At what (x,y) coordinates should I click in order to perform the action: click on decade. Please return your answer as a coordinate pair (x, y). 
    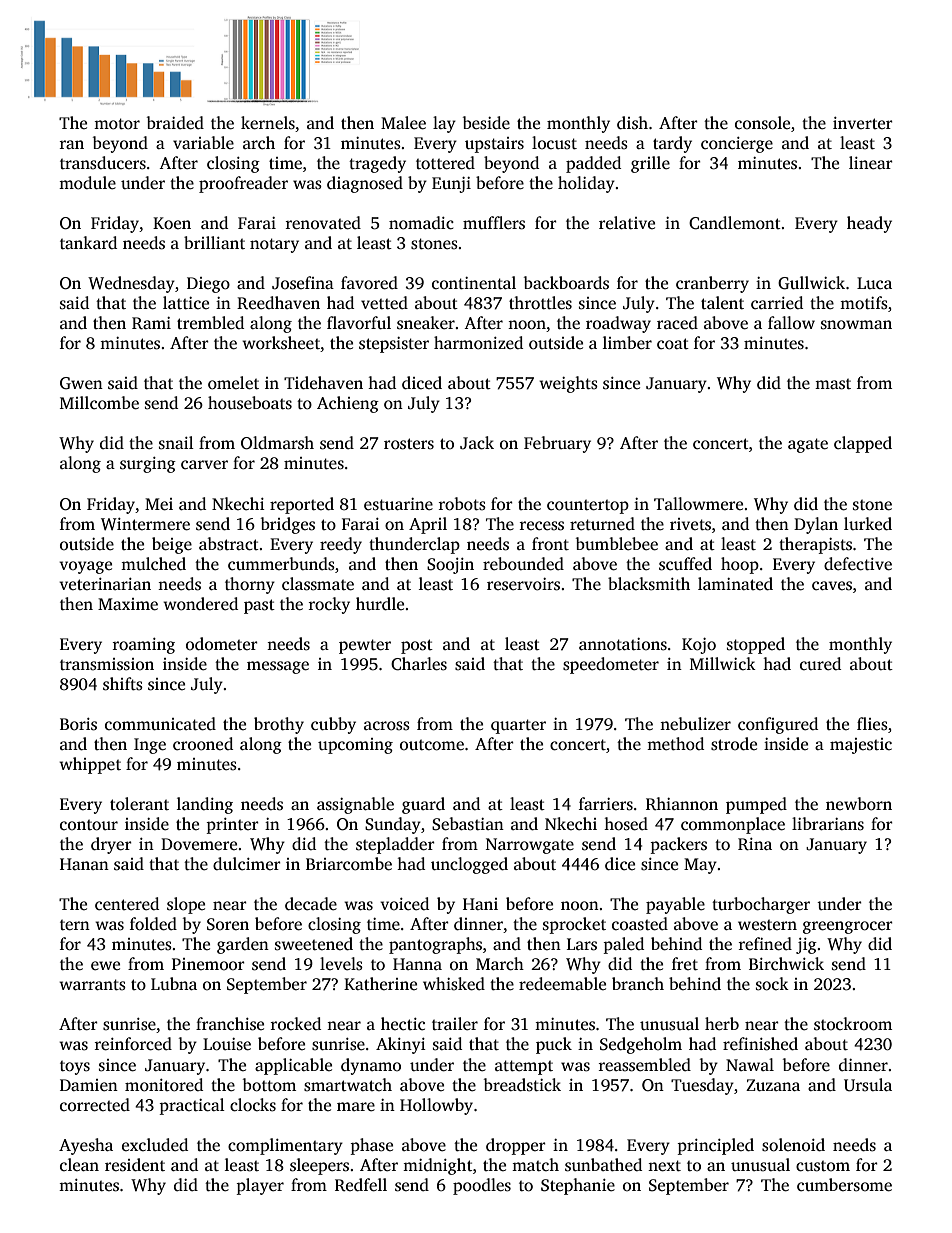
    Looking at the image, I should click on (311, 904).
